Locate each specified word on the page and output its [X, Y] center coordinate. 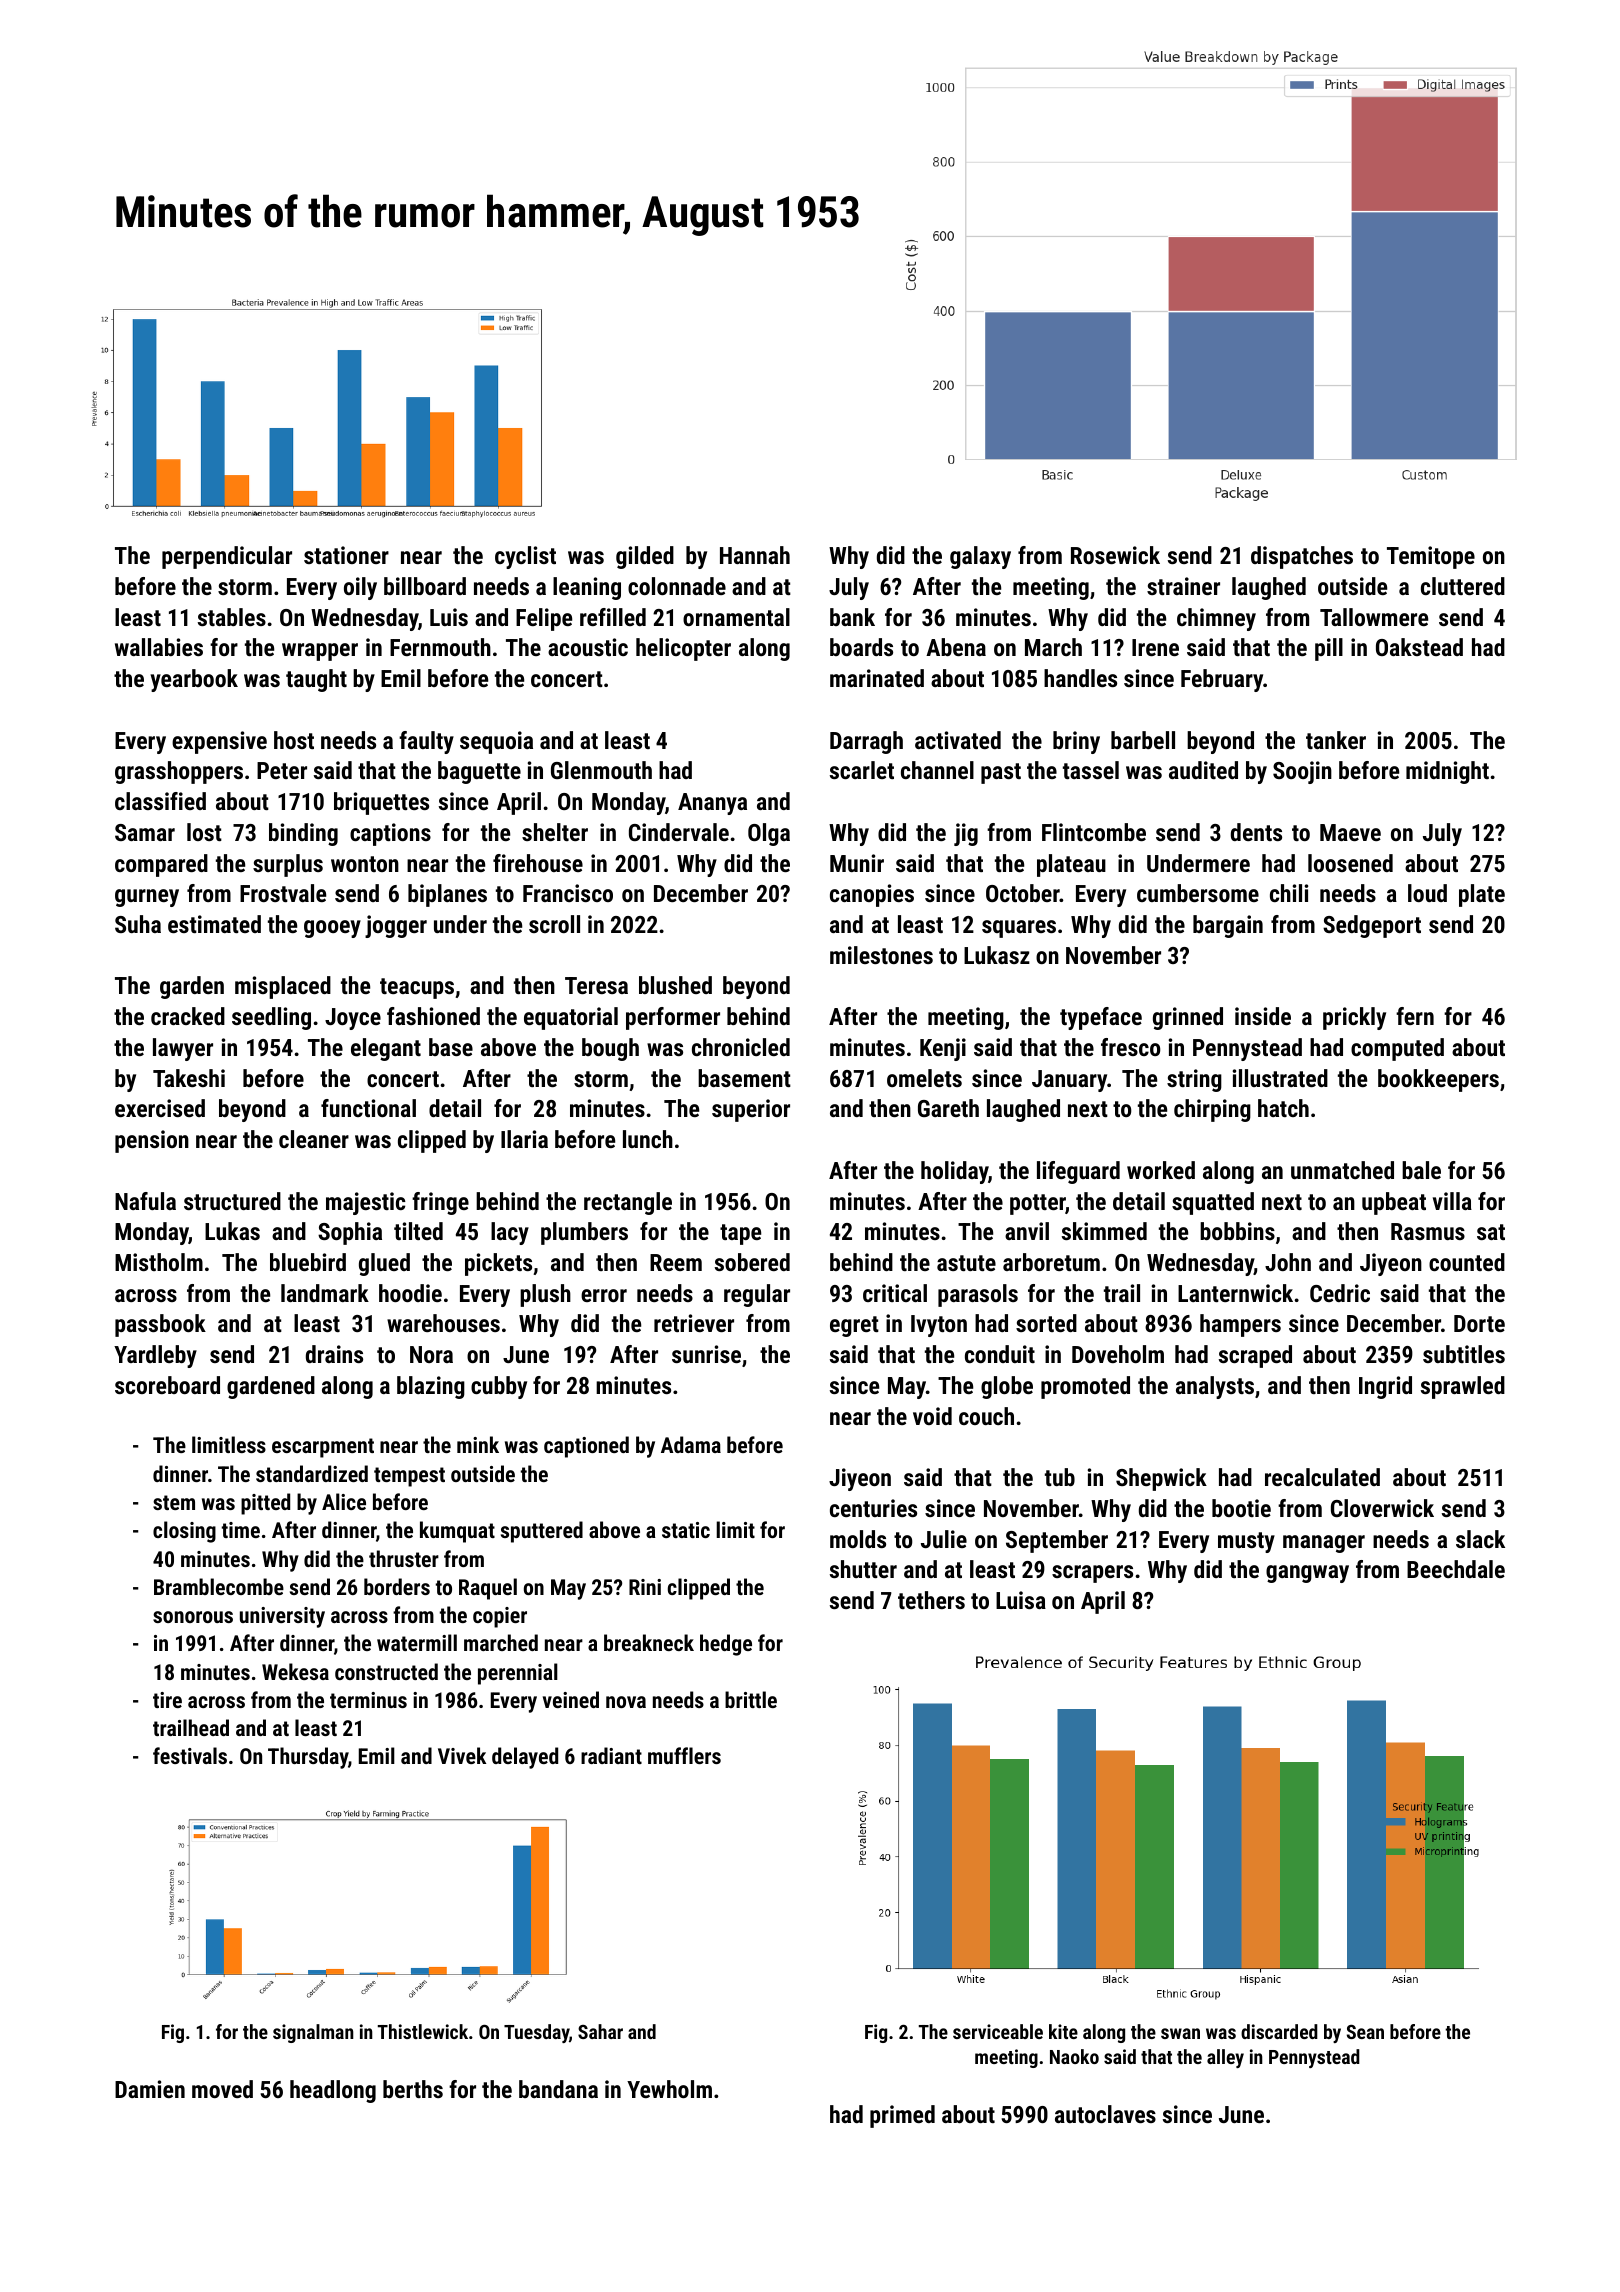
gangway [1307, 1574]
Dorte [1479, 1323]
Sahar [600, 2031]
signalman [313, 2033]
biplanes [447, 895]
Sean [1365, 2032]
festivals [190, 1755]
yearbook [194, 680]
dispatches [1302, 557]
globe [1007, 1387]
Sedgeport [1372, 926]
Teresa [596, 985]
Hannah [755, 555]
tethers [931, 1600]
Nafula [145, 1201]
